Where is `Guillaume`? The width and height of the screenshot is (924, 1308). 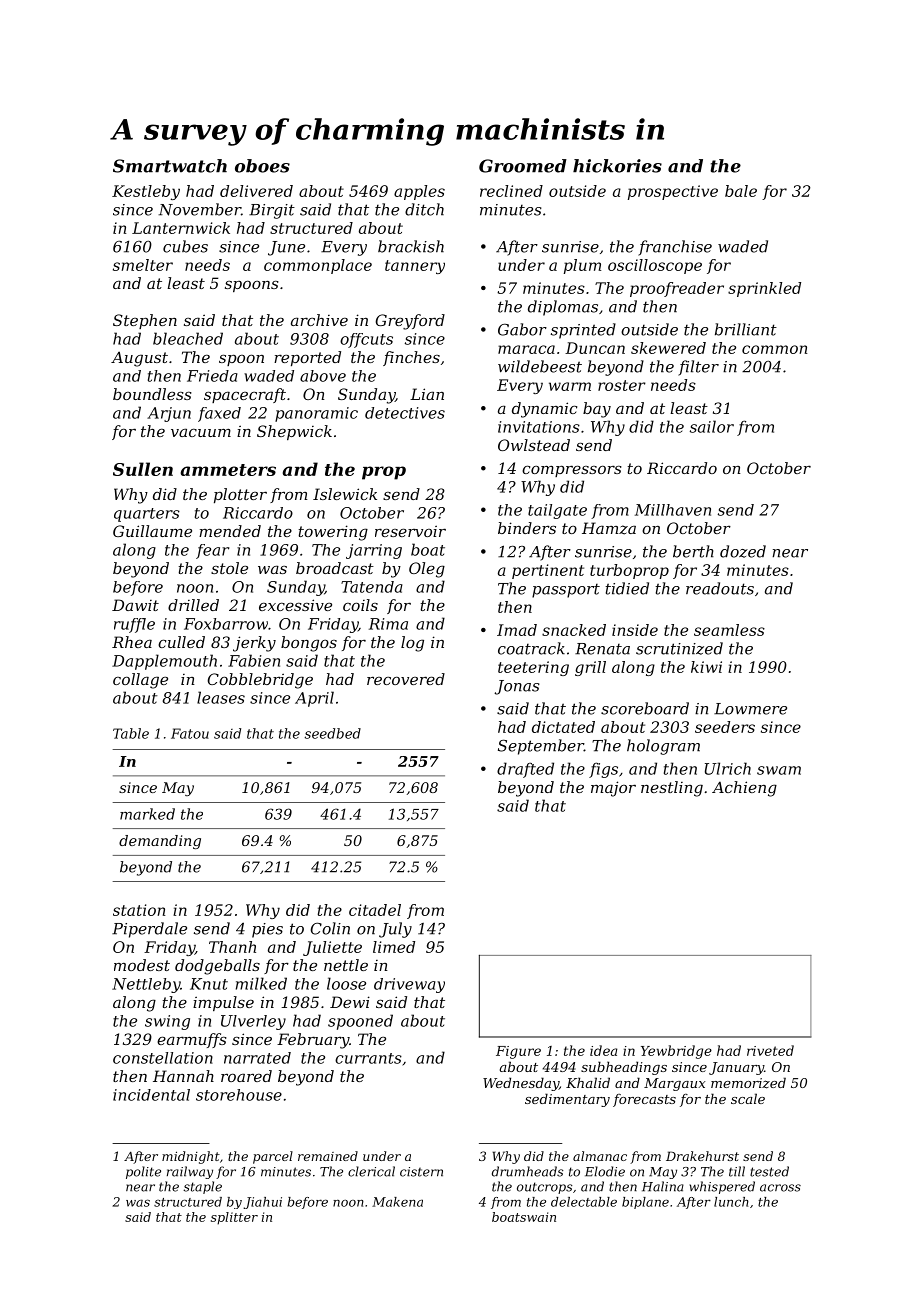 Guillaume is located at coordinates (152, 531).
